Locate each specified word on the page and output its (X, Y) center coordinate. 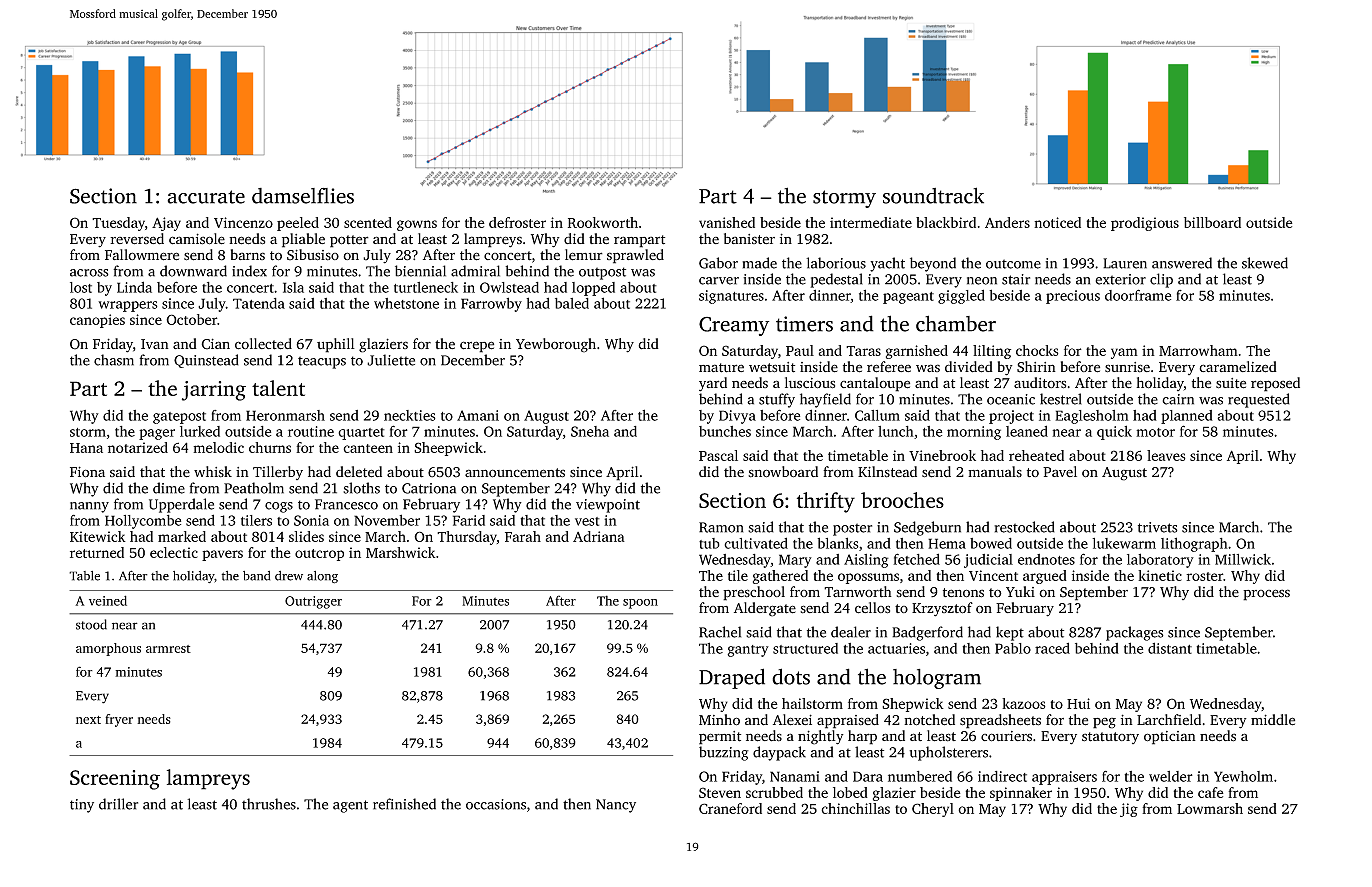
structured (805, 648)
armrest (168, 649)
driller (118, 804)
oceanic (1011, 399)
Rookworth (603, 222)
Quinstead (206, 361)
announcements (515, 473)
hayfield (825, 400)
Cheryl (933, 810)
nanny (89, 507)
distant (1170, 648)
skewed (1265, 263)
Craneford (730, 808)
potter (349, 241)
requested (1259, 400)
